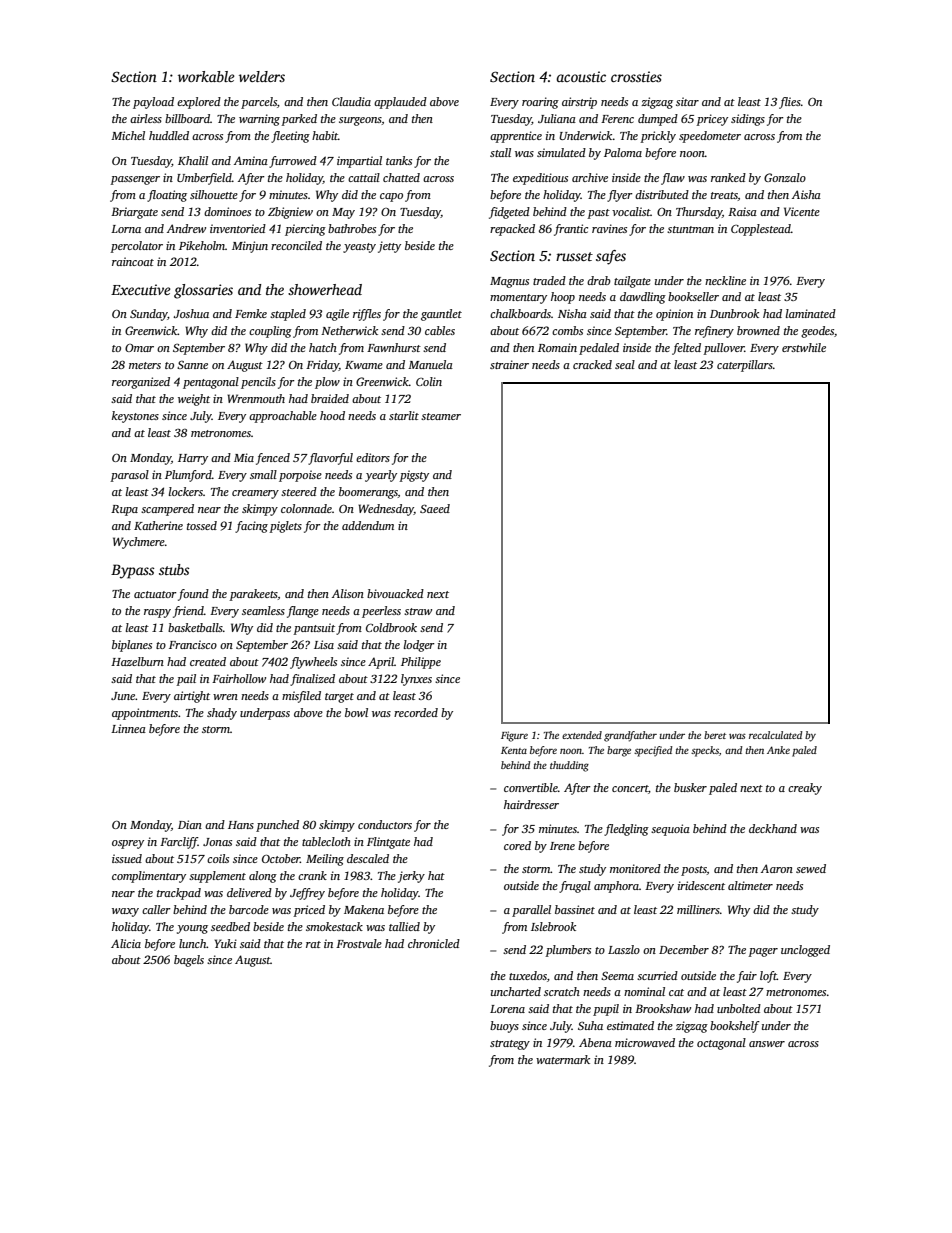 The height and width of the page is (1233, 952). What do you see at coordinates (327, 383) in the page?
I see `plow` at bounding box center [327, 383].
